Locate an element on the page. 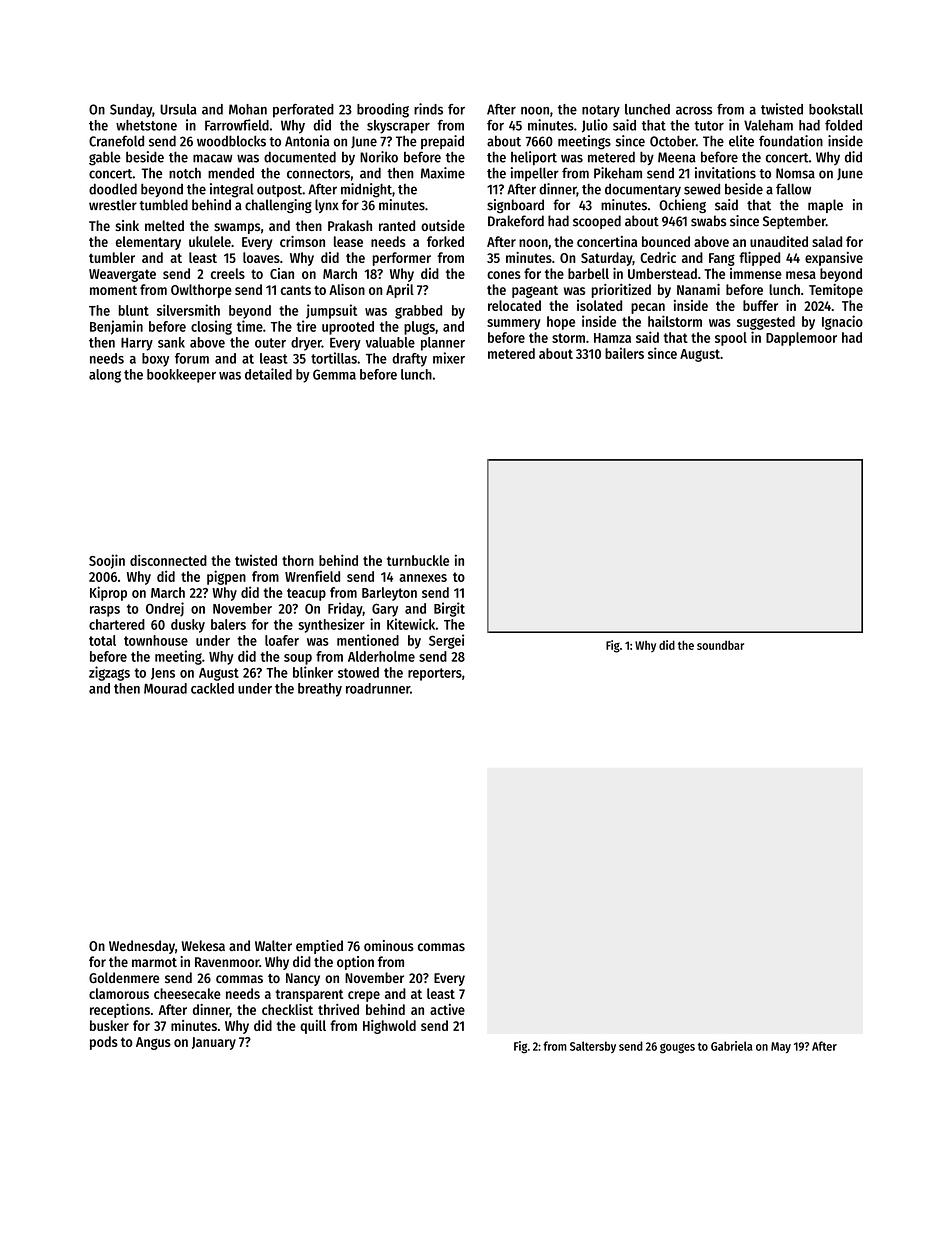 This image has width=952, height=1233. bookstall is located at coordinates (836, 109).
